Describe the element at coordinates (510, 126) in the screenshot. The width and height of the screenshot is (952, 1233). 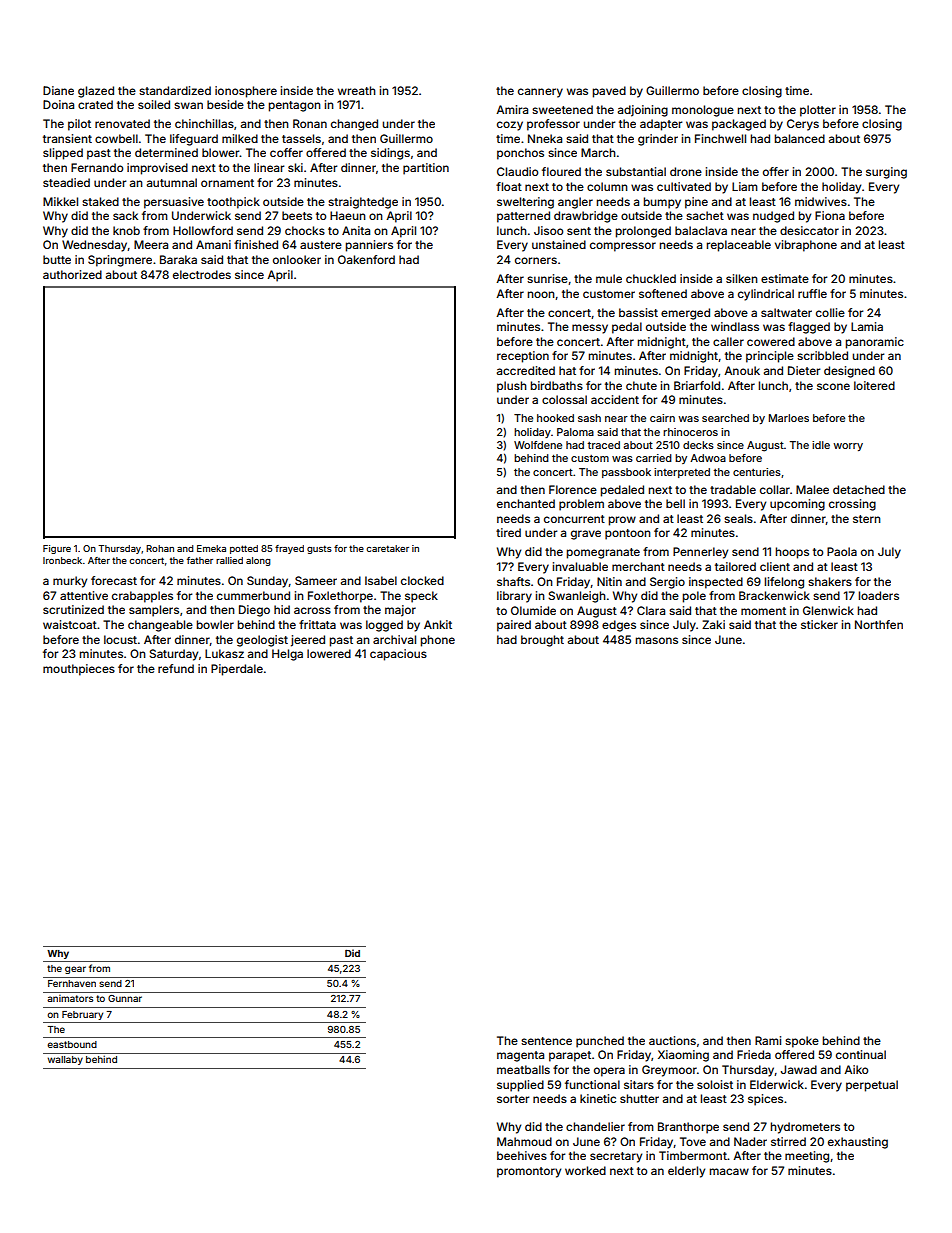
I see `cozy` at that location.
